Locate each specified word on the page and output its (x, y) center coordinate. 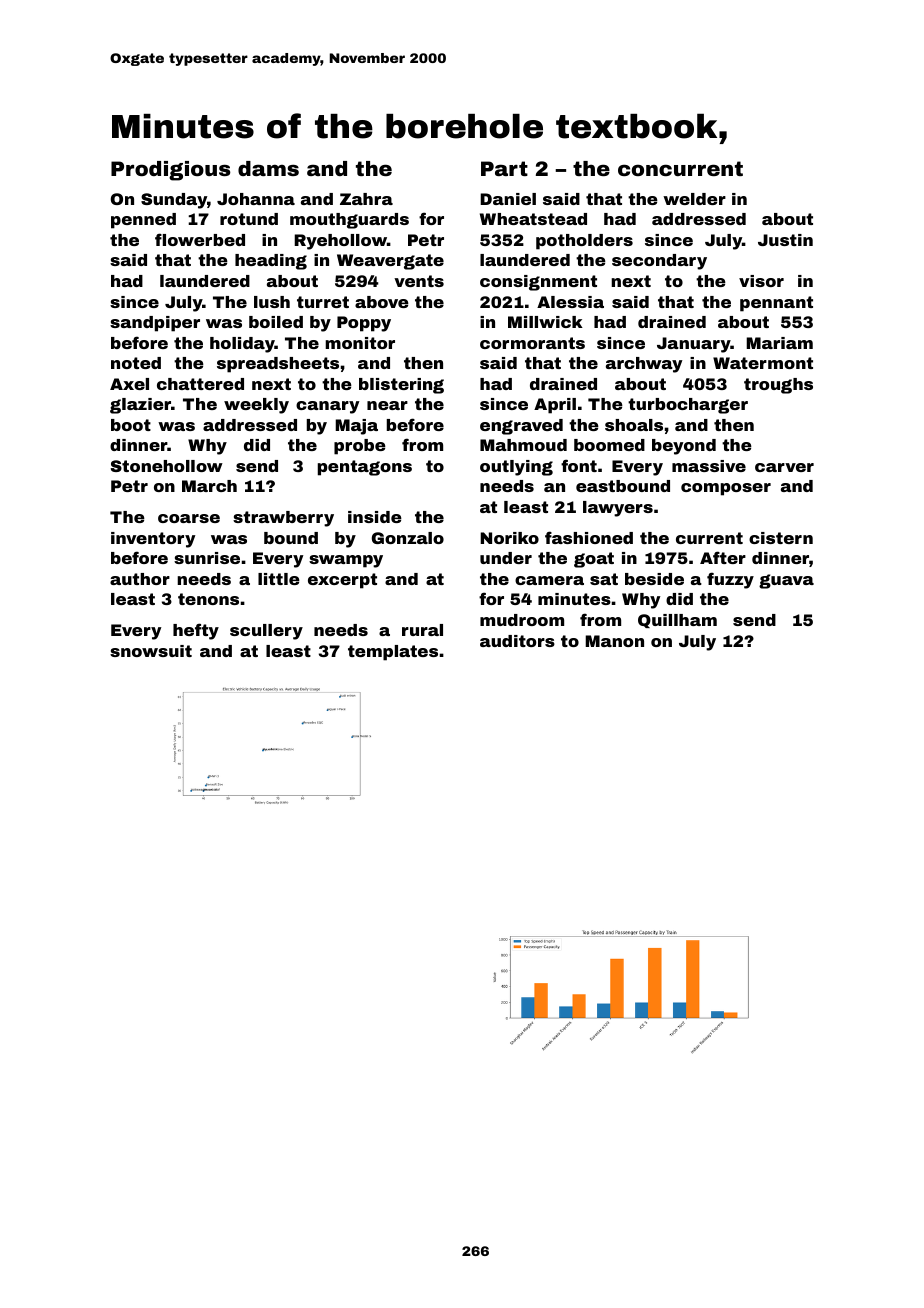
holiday (242, 345)
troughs (778, 386)
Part (504, 168)
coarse (189, 518)
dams (268, 168)
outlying (516, 468)
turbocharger (688, 406)
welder (694, 199)
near (387, 405)
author (140, 579)
